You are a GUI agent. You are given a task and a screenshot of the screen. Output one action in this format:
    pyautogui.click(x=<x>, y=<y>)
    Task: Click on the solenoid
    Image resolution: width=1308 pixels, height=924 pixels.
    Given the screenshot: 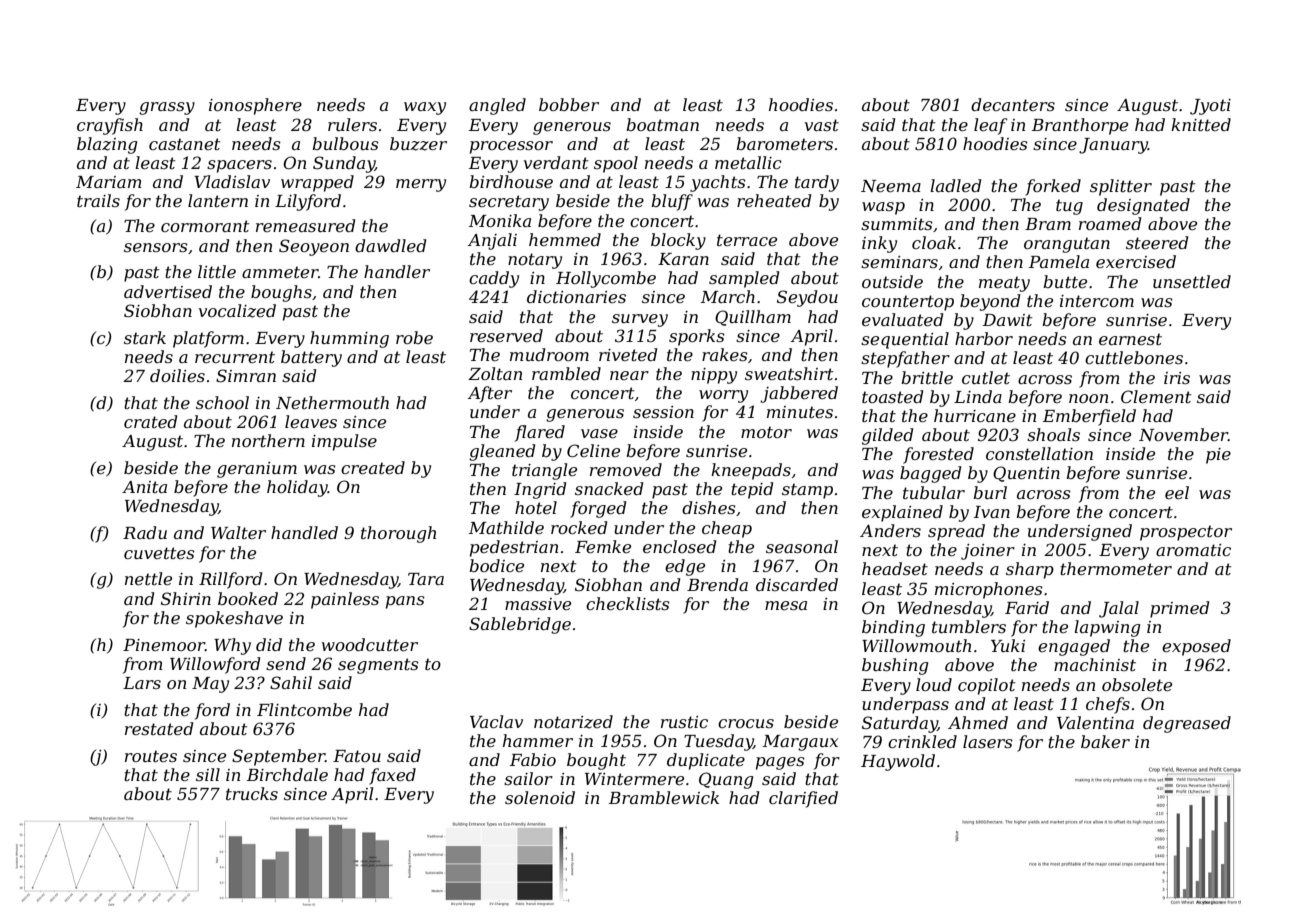 What is the action you would take?
    pyautogui.click(x=540, y=797)
